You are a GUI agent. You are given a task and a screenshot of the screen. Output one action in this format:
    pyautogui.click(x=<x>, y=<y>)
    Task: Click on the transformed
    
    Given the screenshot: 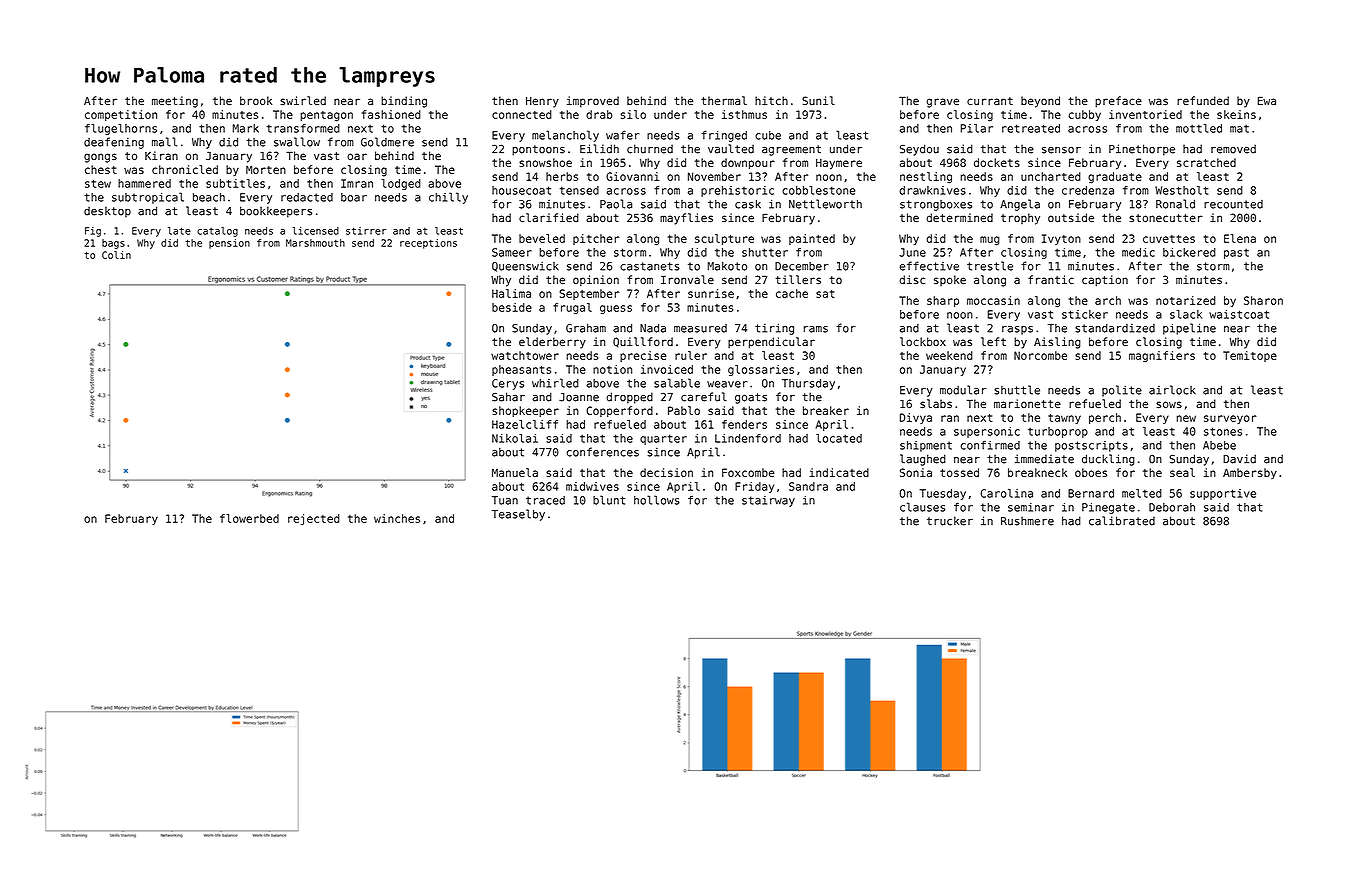 What is the action you would take?
    pyautogui.click(x=303, y=128)
